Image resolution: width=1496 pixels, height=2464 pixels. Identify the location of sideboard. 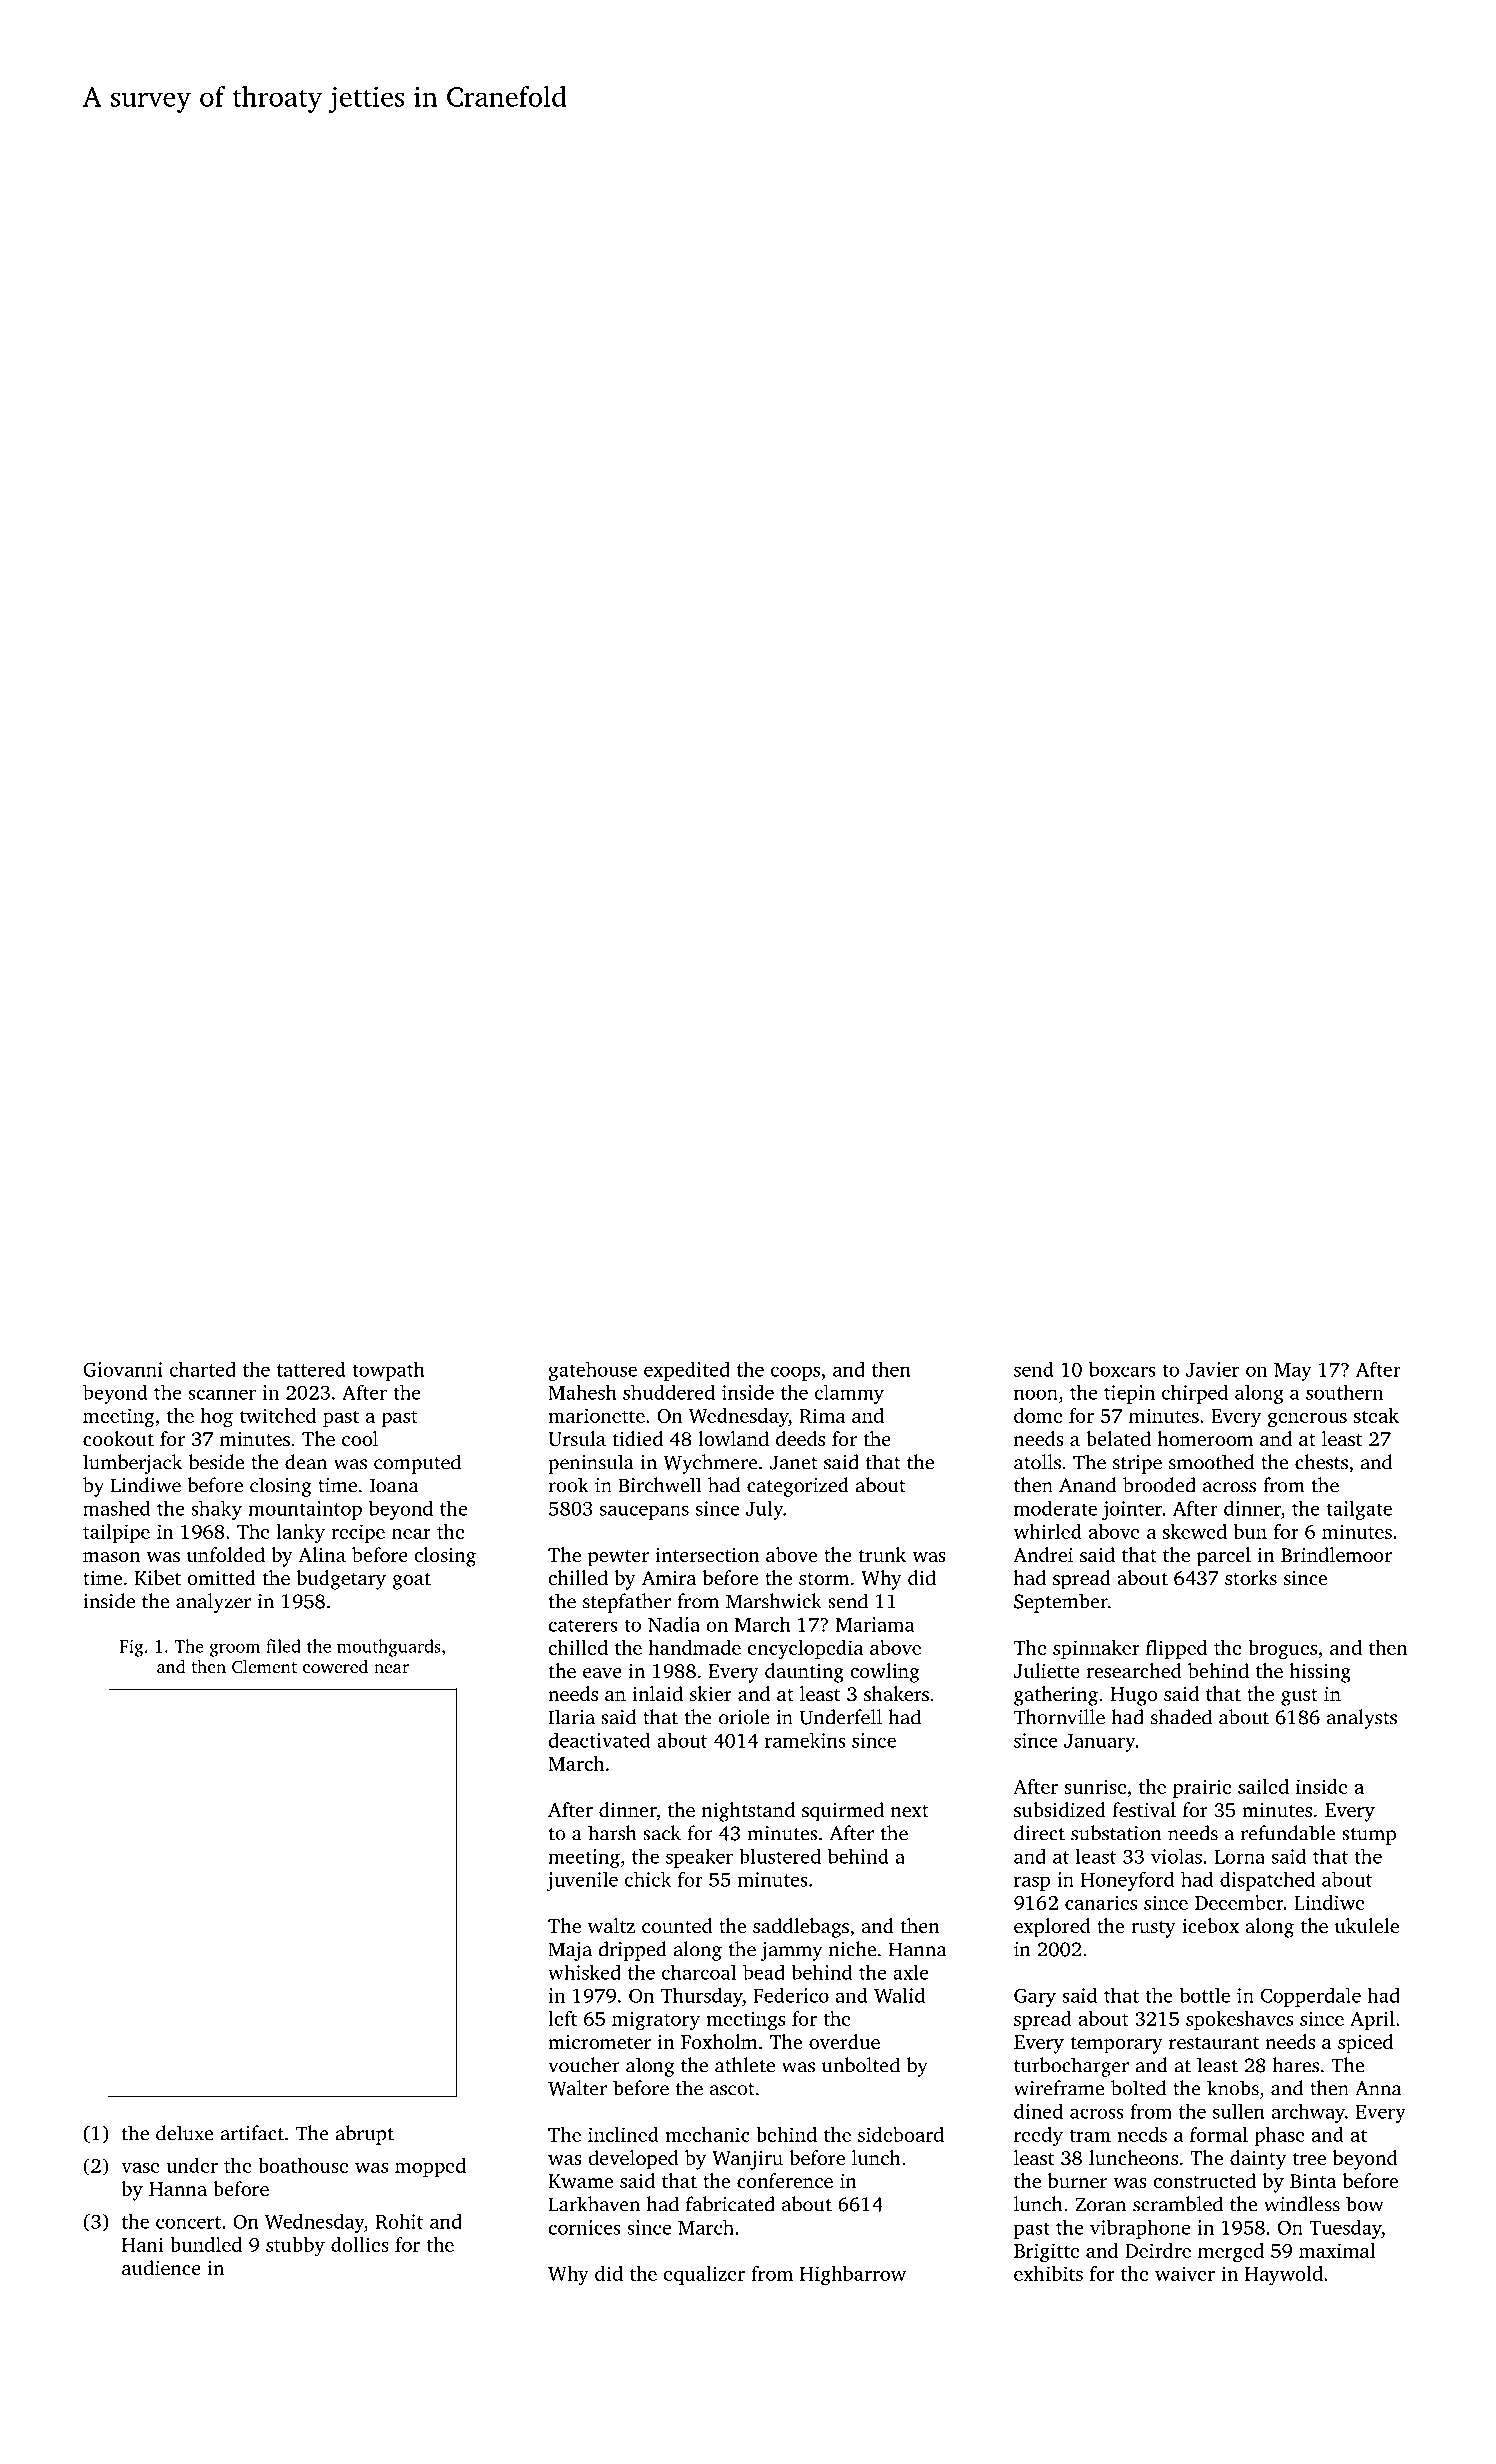
(901, 2134).
